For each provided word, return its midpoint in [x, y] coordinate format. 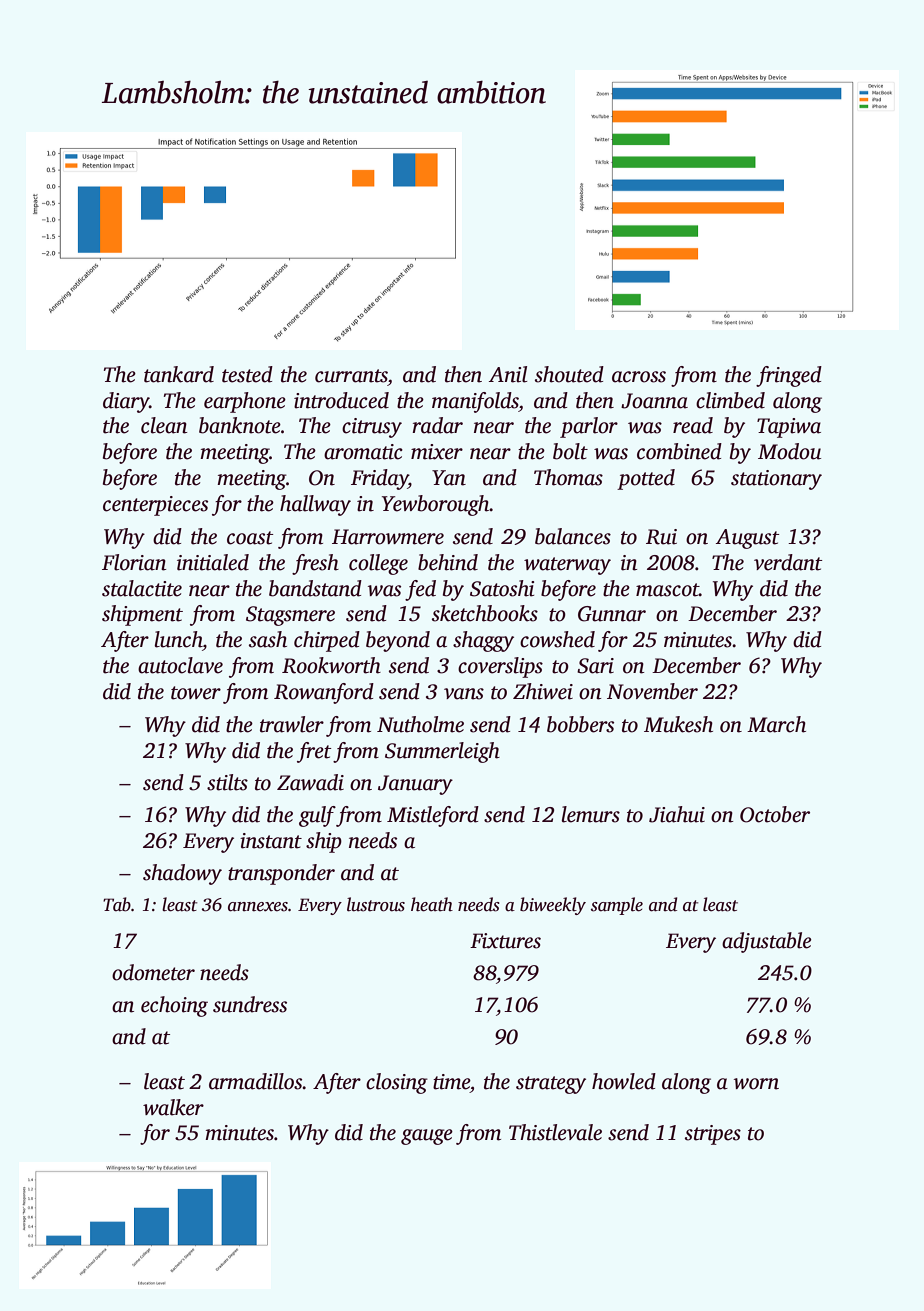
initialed [213, 562]
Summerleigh [442, 752]
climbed [730, 400]
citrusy [372, 428]
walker [173, 1107]
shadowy [182, 874]
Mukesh [678, 724]
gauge [427, 1137]
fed [420, 590]
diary [126, 402]
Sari [595, 666]
